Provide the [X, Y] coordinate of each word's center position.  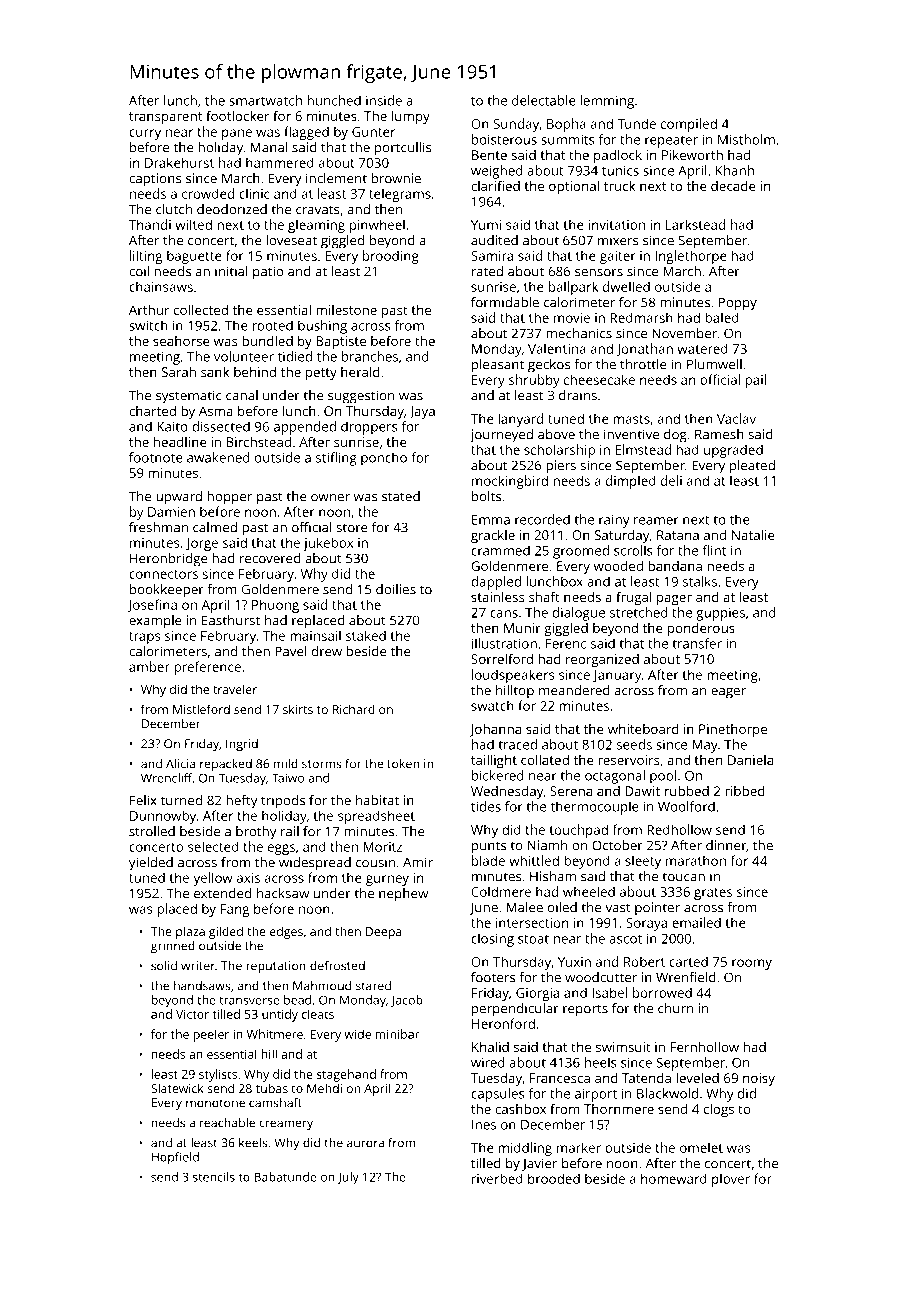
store [352, 528]
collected [201, 310]
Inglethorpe [691, 257]
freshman [158, 527]
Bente [489, 155]
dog [675, 436]
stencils [214, 1177]
